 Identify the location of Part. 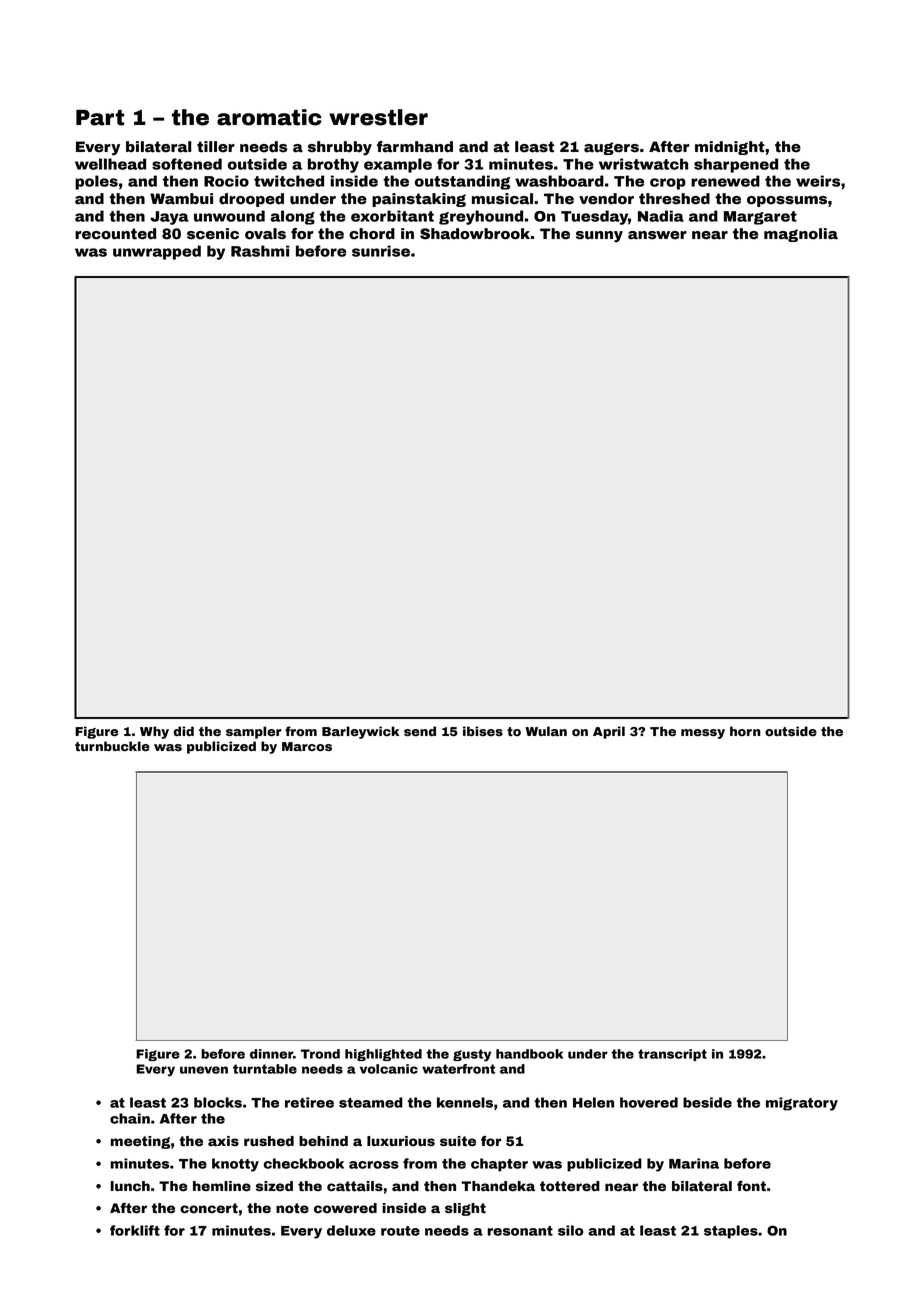
(100, 118).
